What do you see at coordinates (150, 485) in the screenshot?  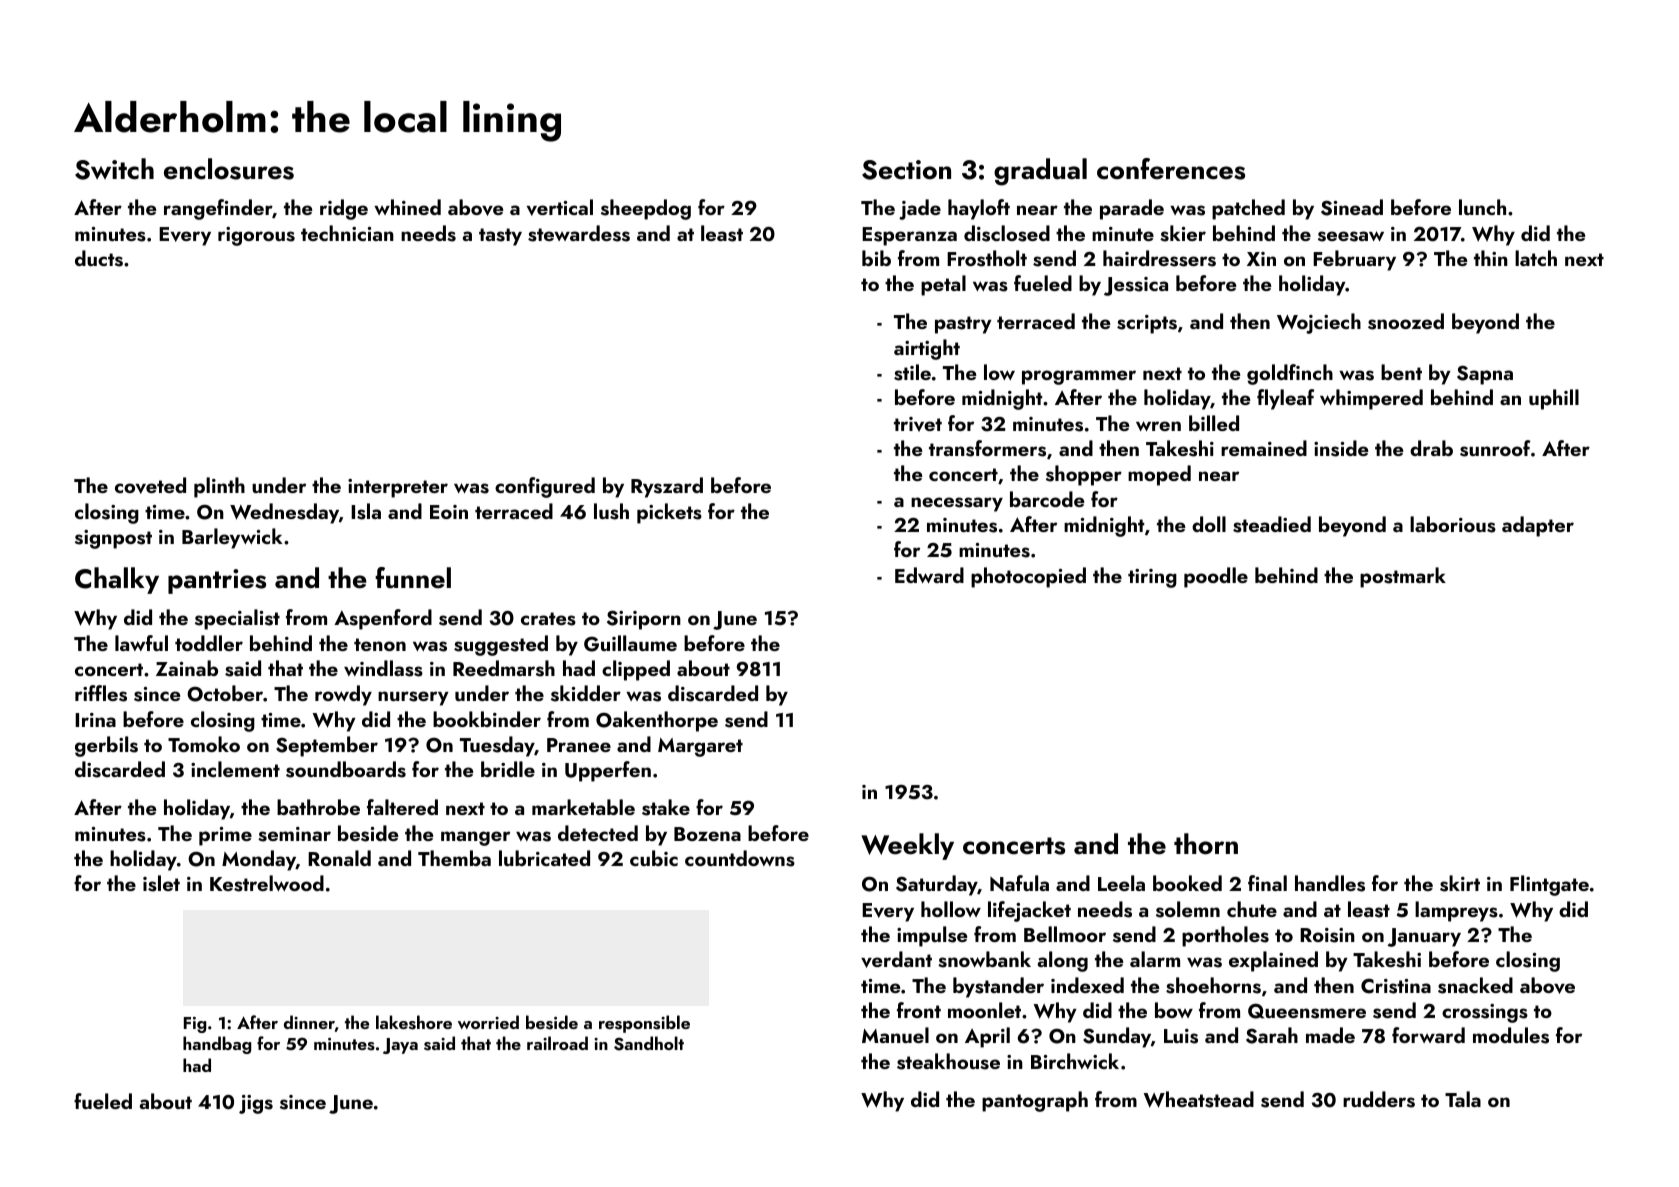 I see `coveted` at bounding box center [150, 485].
